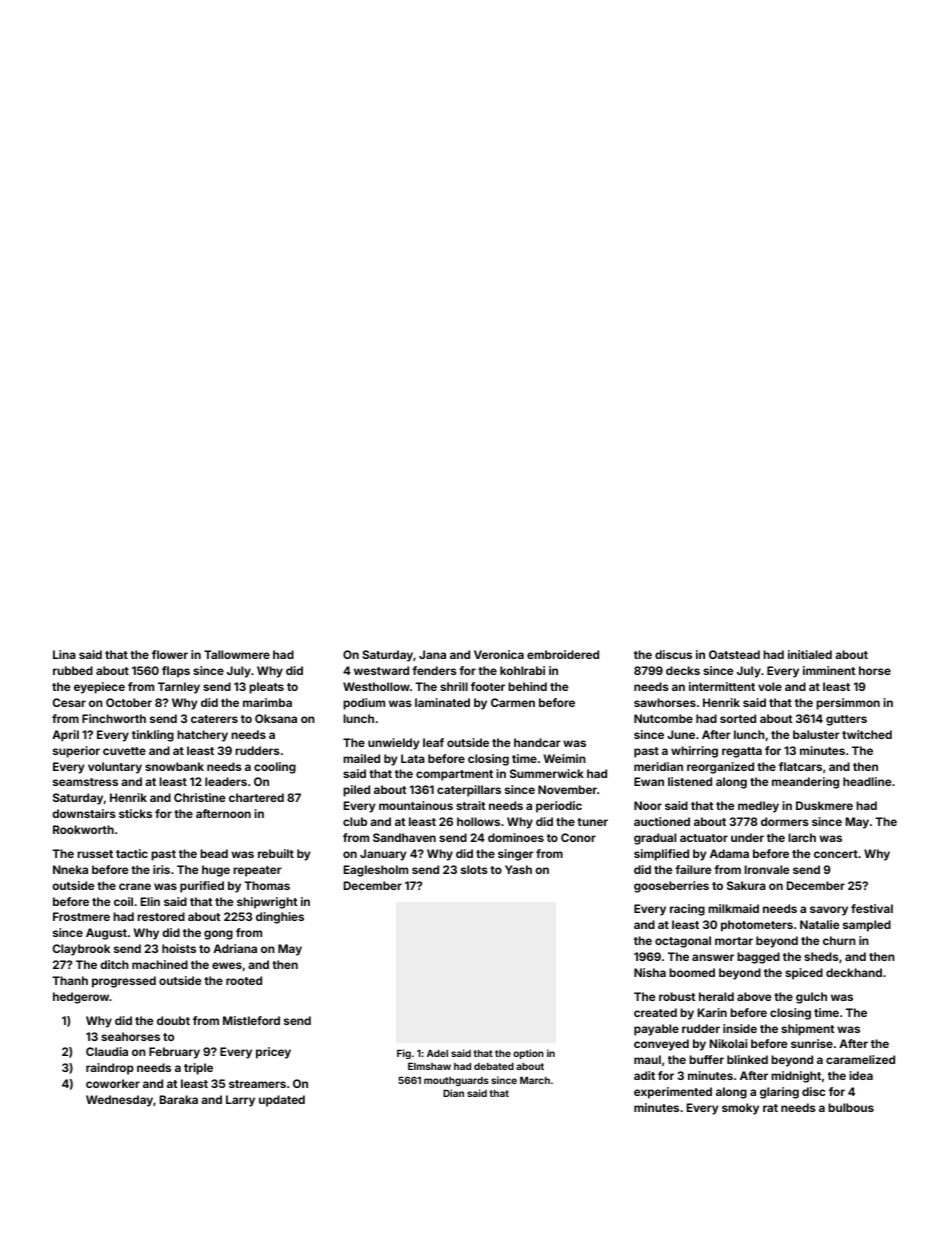  I want to click on dinghies, so click(280, 918).
